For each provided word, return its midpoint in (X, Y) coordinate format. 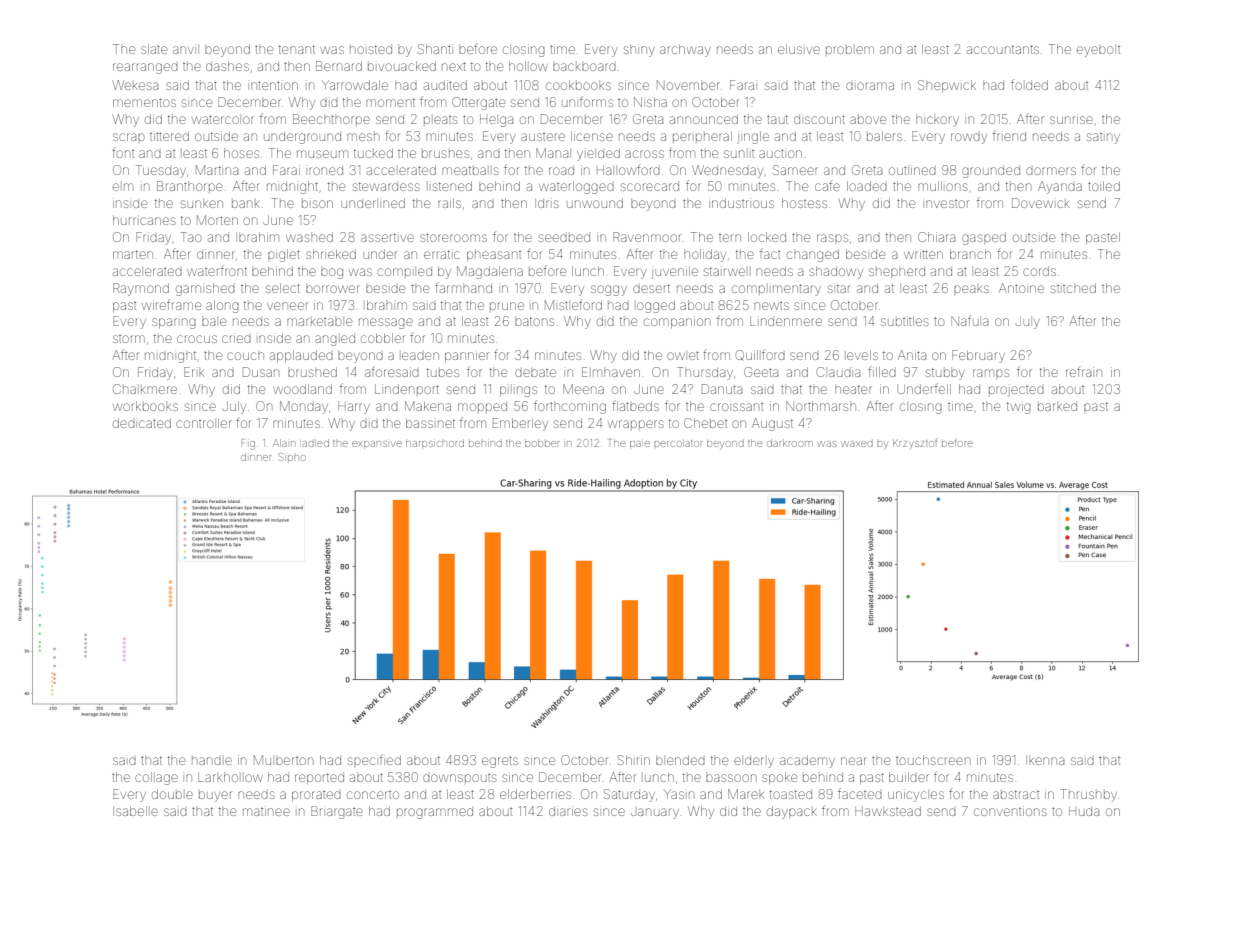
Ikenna (1045, 760)
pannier (467, 356)
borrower (333, 289)
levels (862, 355)
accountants (1003, 49)
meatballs (470, 170)
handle (212, 761)
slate (154, 49)
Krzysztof (915, 444)
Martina (217, 170)
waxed (857, 444)
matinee (266, 811)
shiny (639, 51)
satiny (1103, 138)
